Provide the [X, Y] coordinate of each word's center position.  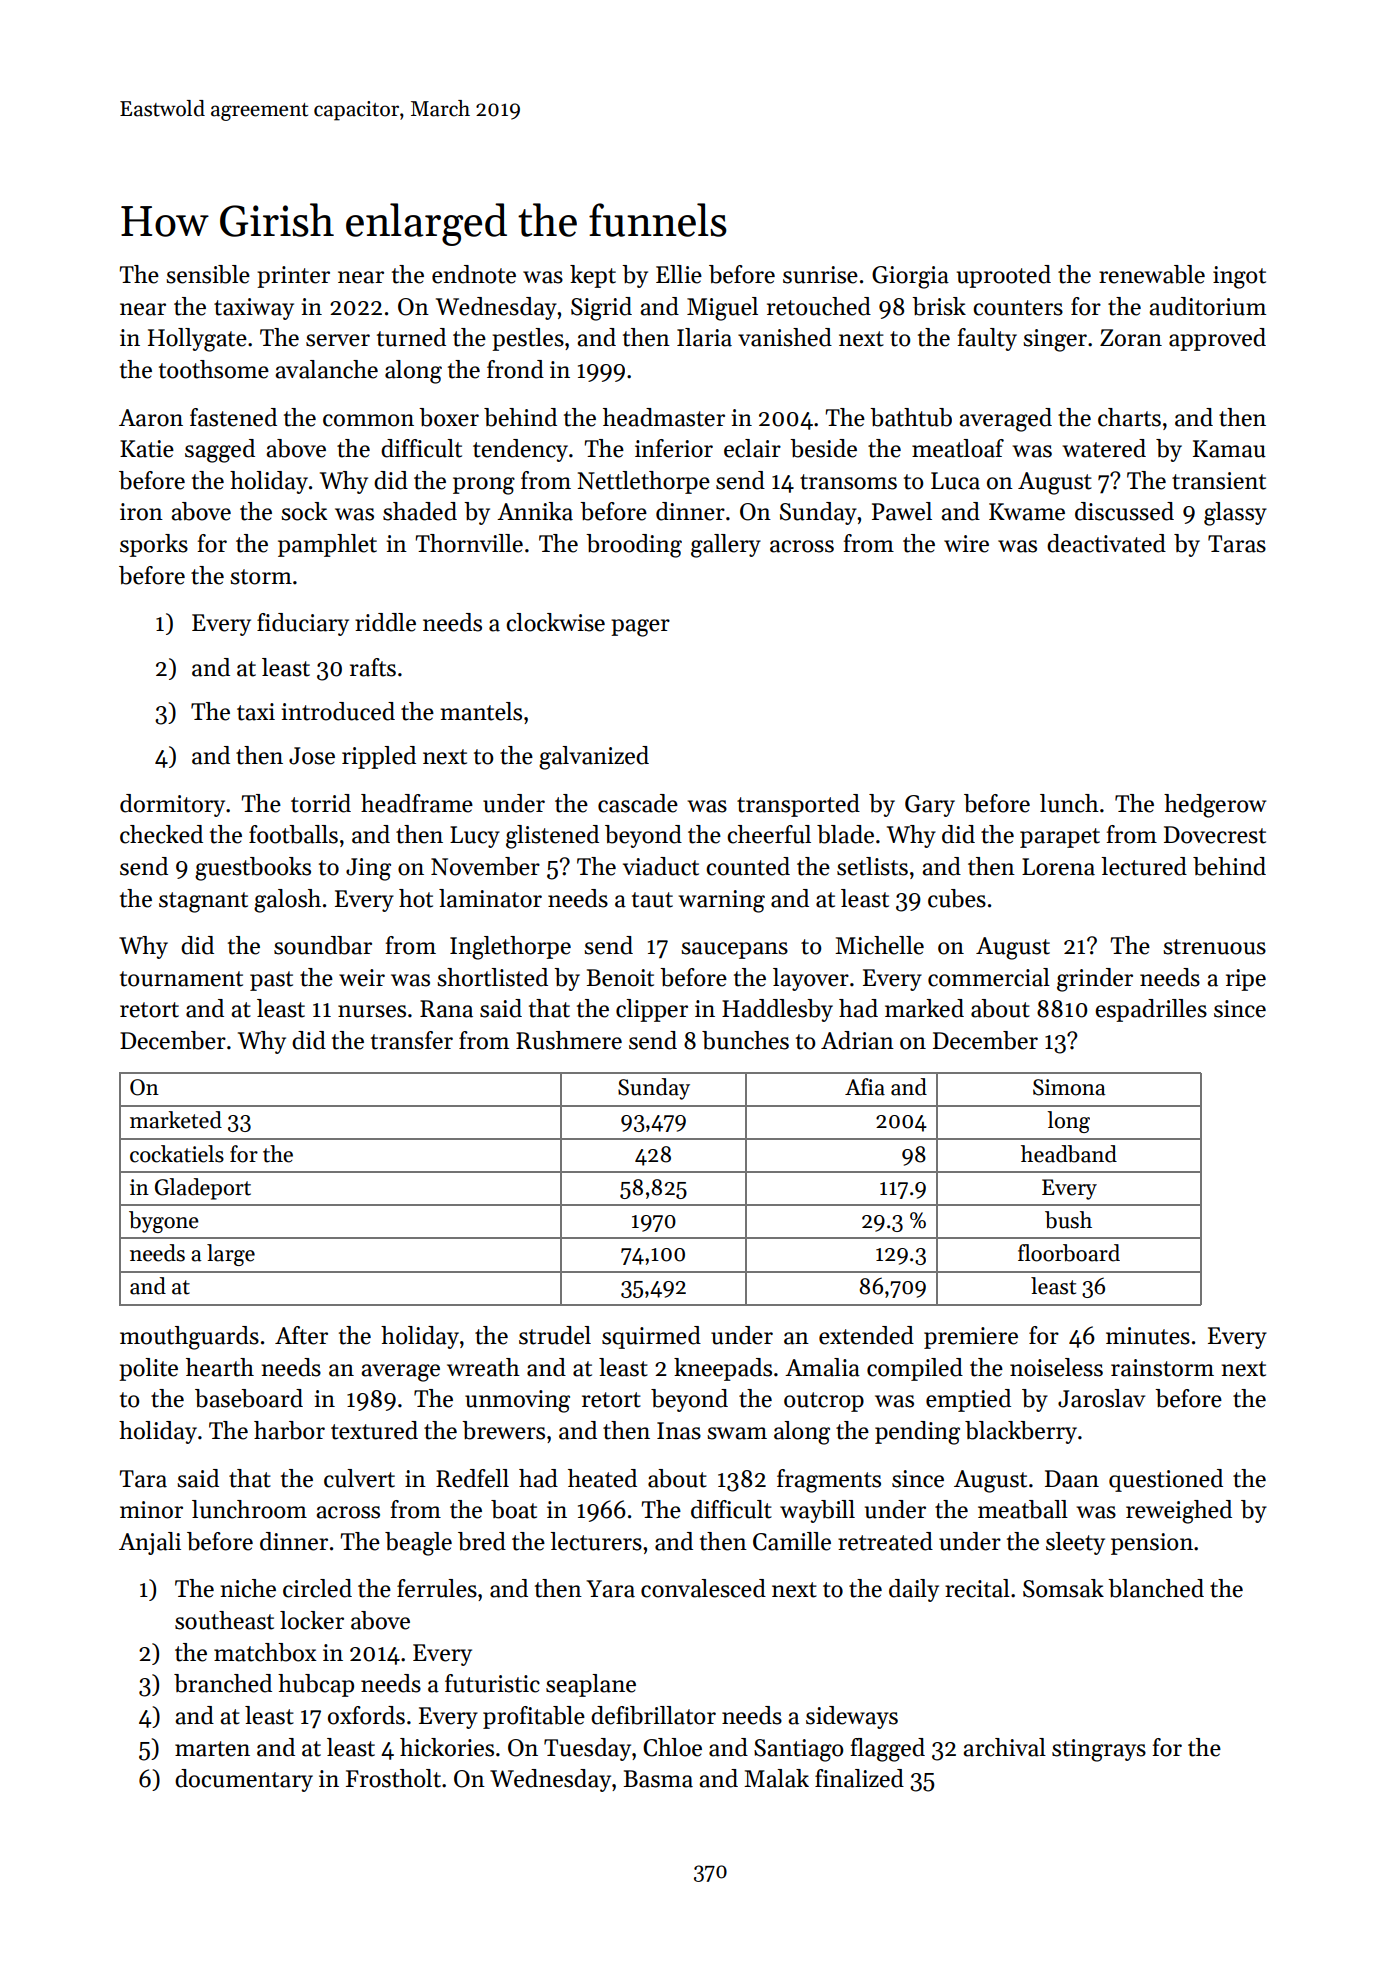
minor [151, 1510]
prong [484, 486]
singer [1055, 340]
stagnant [203, 902]
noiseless [1056, 1367]
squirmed [651, 1337]
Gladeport [203, 1189]
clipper [652, 1010]
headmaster [664, 417]
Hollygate [197, 340]
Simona [1069, 1087]
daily [914, 1590]
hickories [447, 1747]
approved [1217, 339]
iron [141, 512]
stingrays [1099, 1750]
